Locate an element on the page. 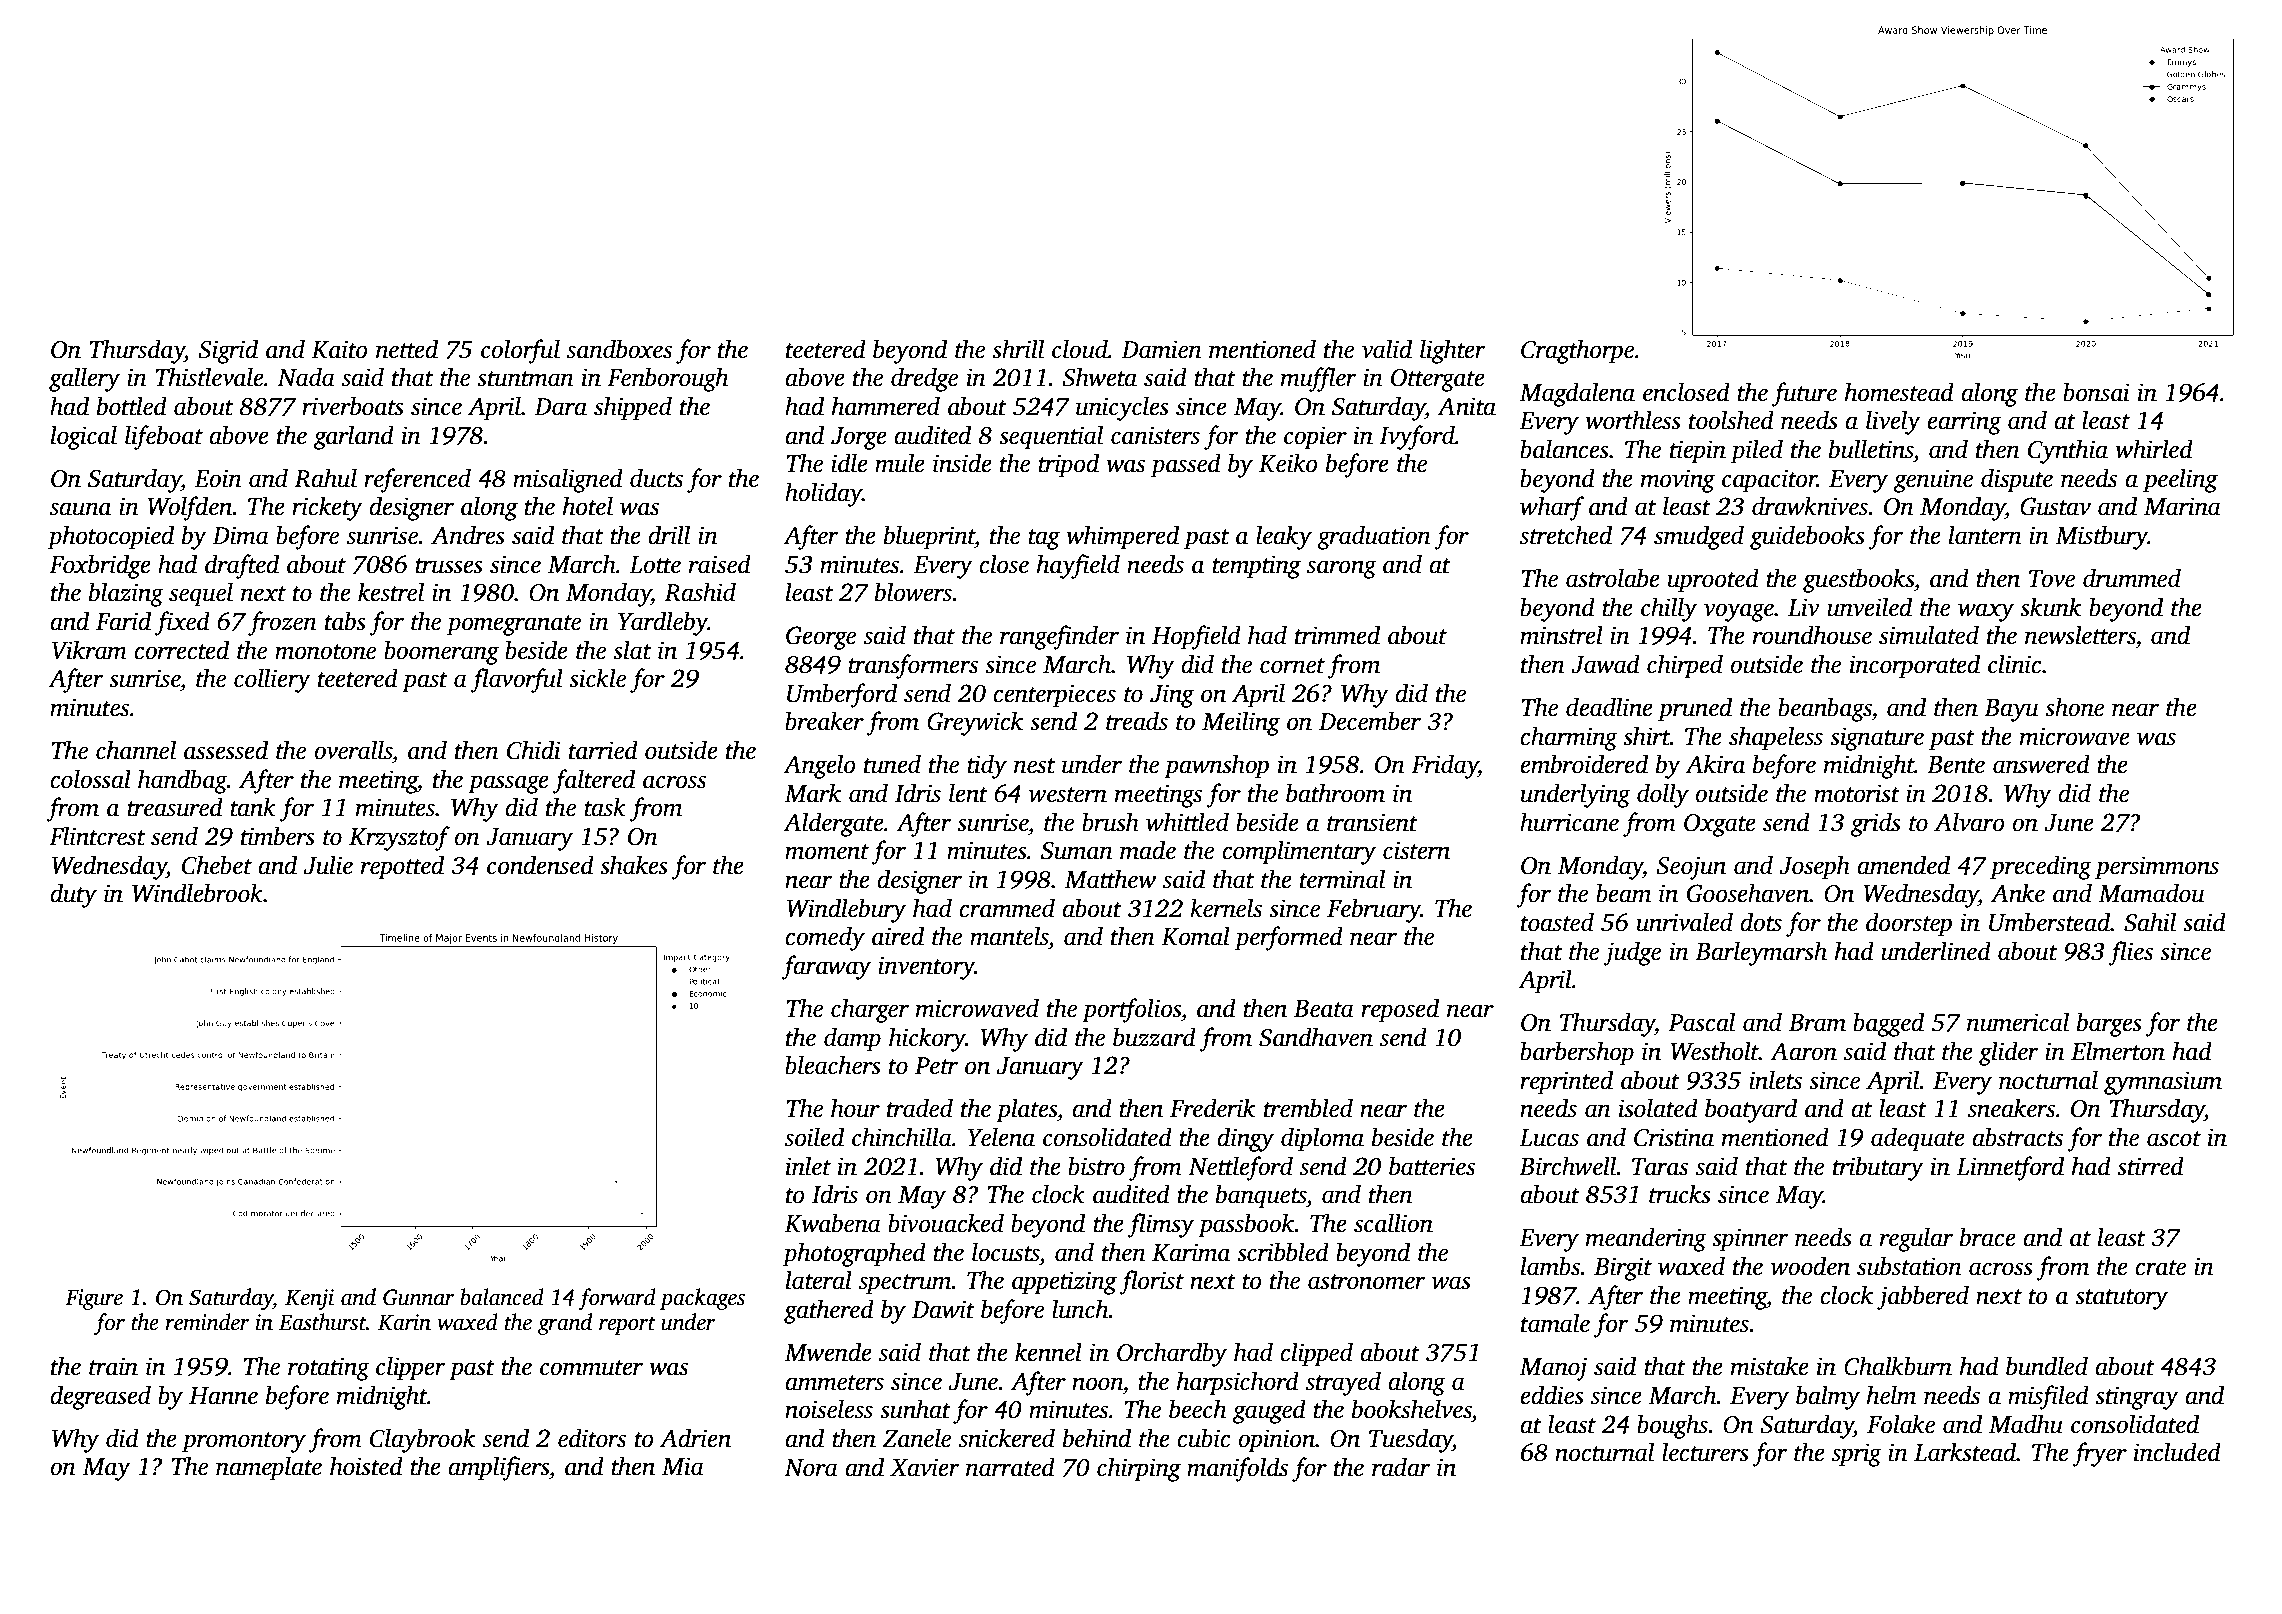  Kwabena is located at coordinates (832, 1223).
